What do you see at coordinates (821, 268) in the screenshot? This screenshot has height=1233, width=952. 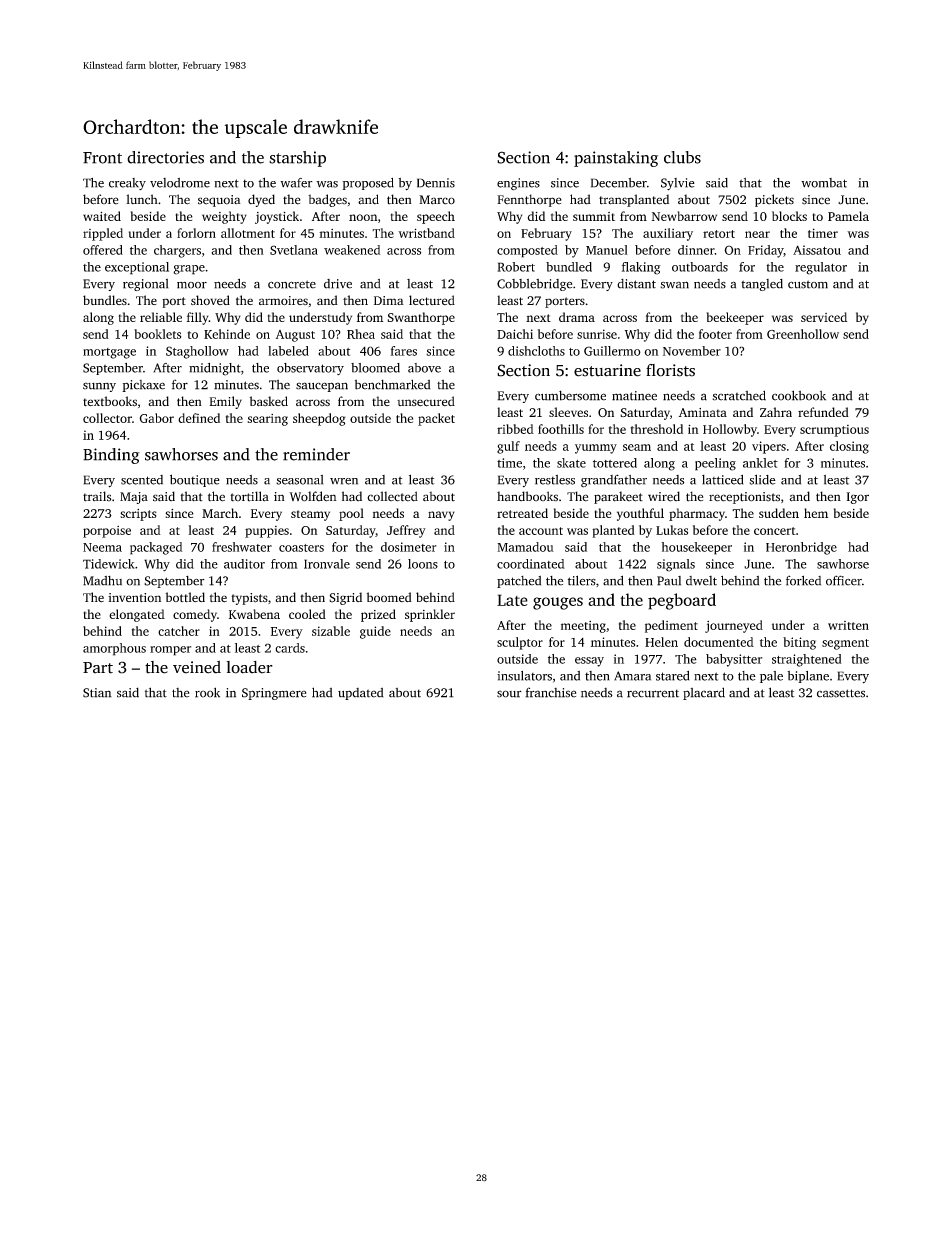 I see `regulator` at bounding box center [821, 268].
